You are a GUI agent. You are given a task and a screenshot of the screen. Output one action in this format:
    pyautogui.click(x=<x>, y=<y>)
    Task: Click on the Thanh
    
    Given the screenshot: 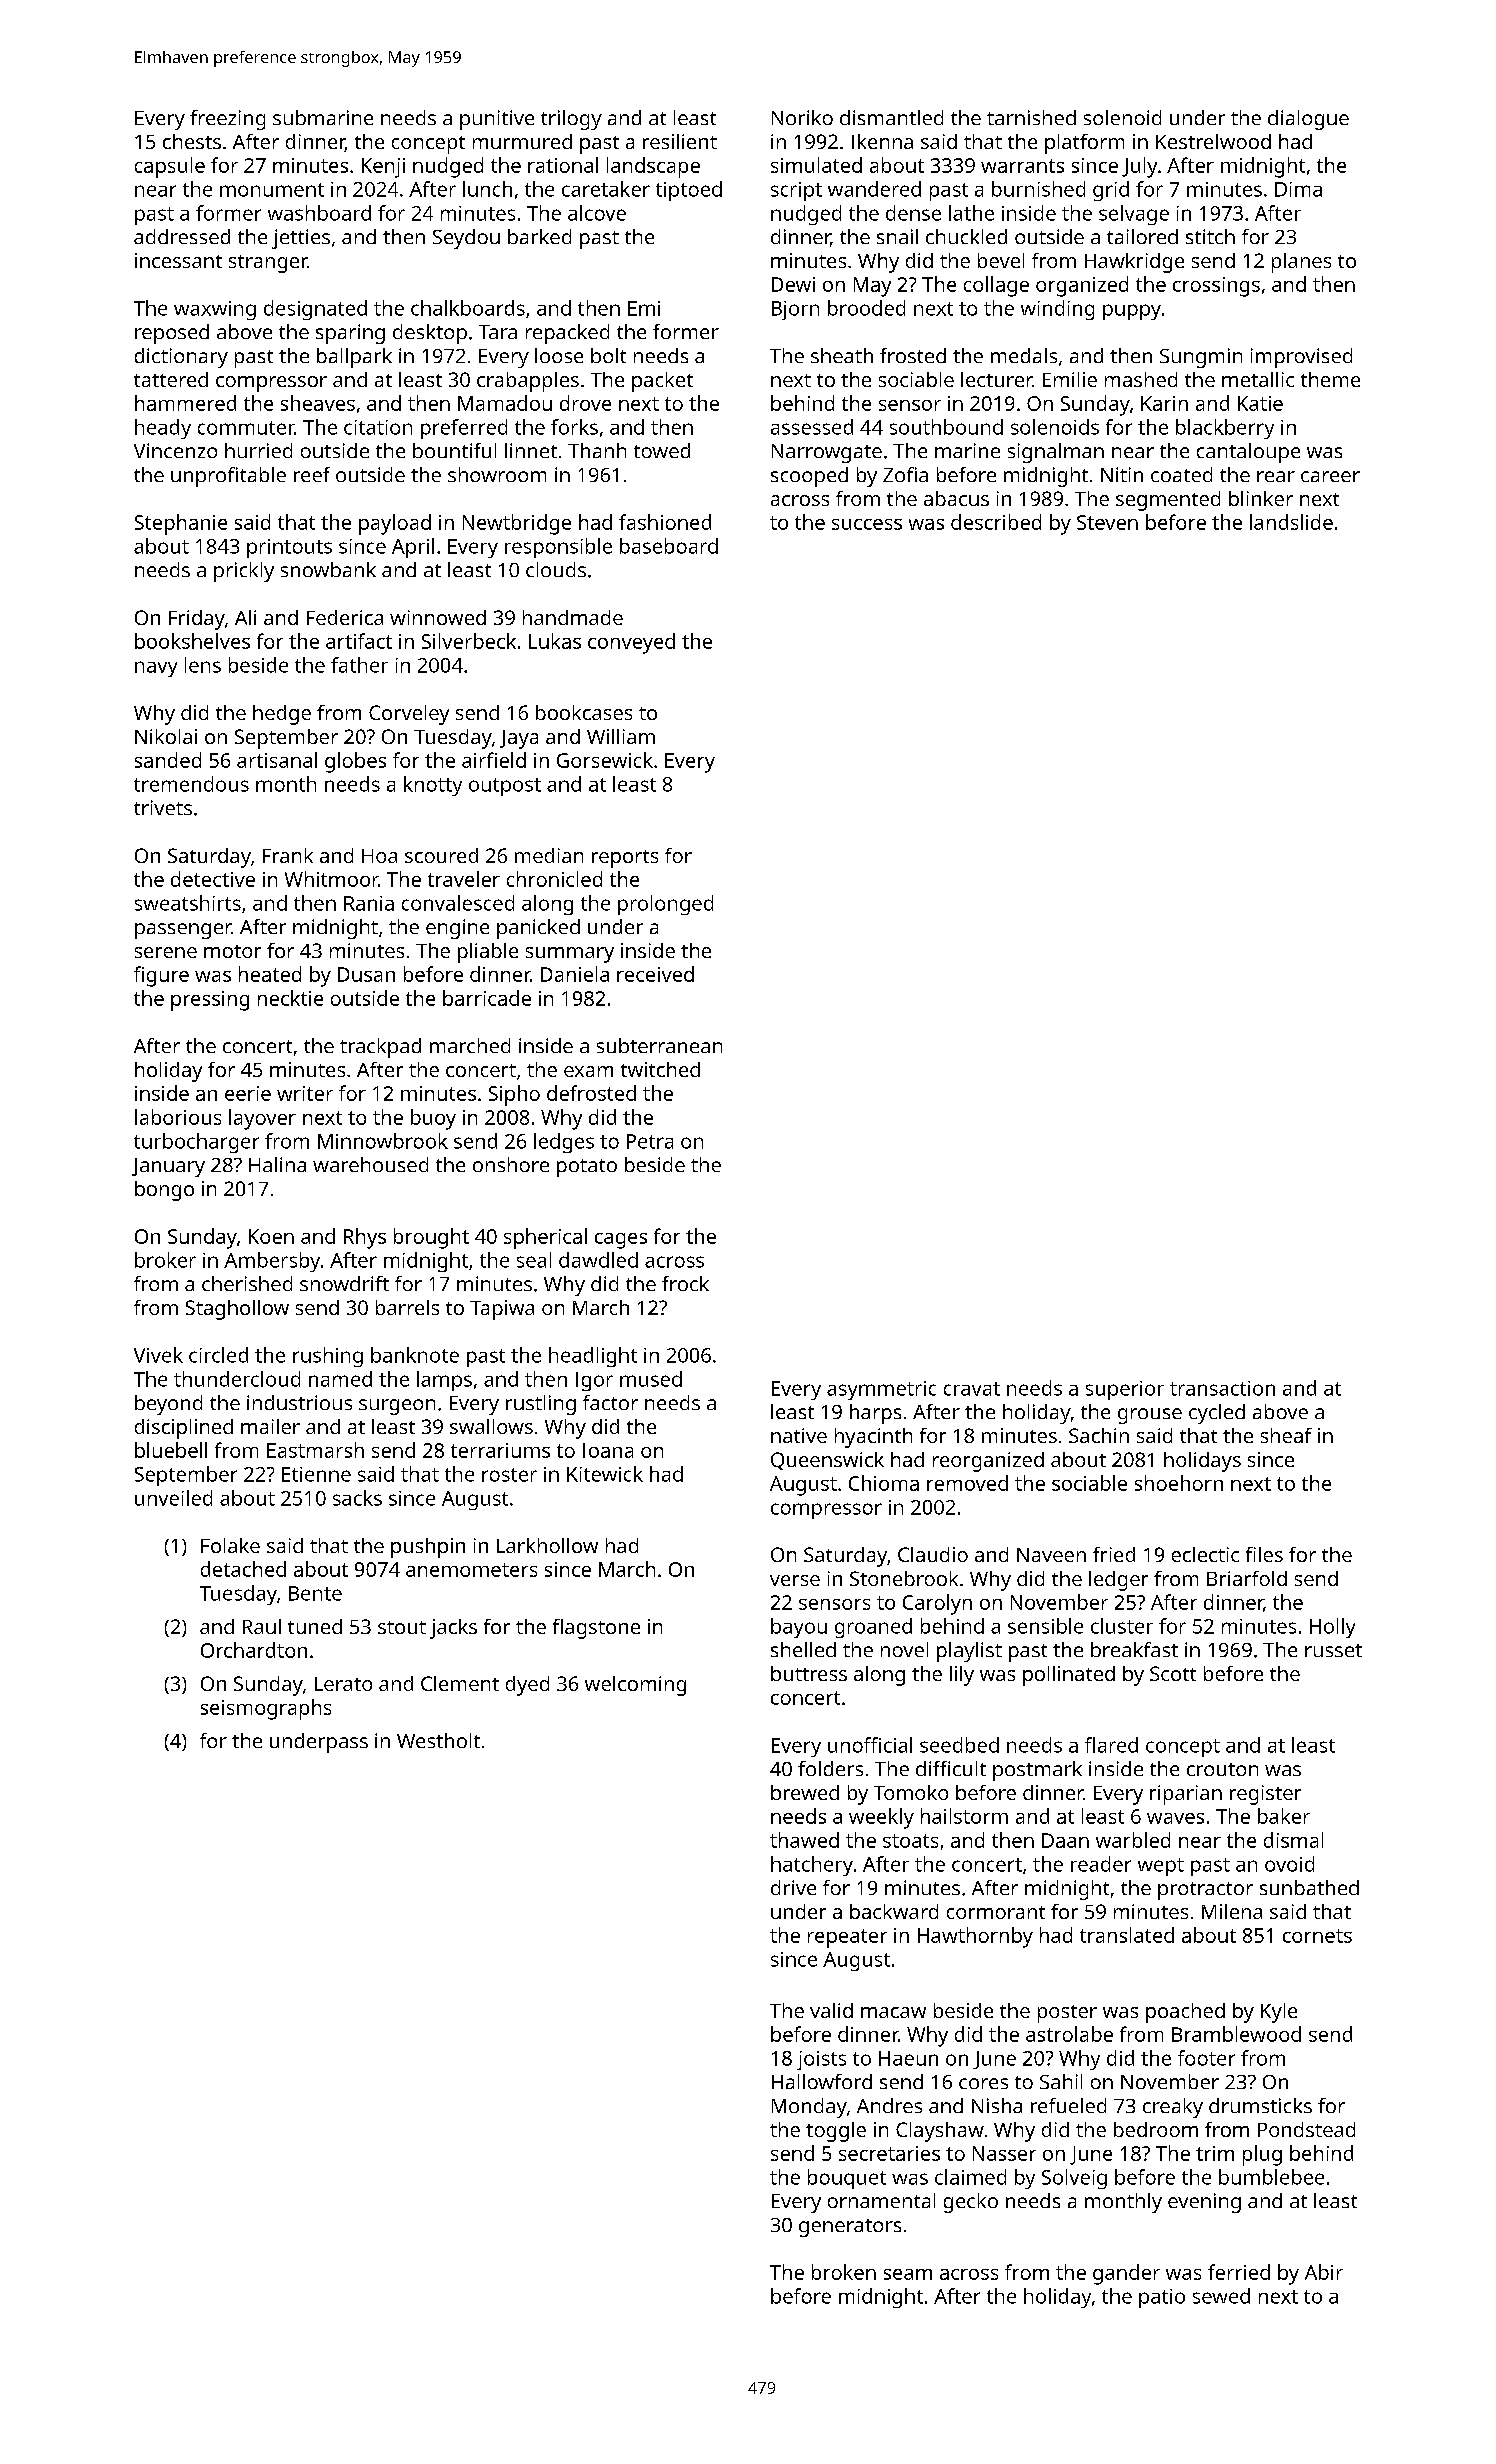 What is the action you would take?
    pyautogui.click(x=597, y=450)
